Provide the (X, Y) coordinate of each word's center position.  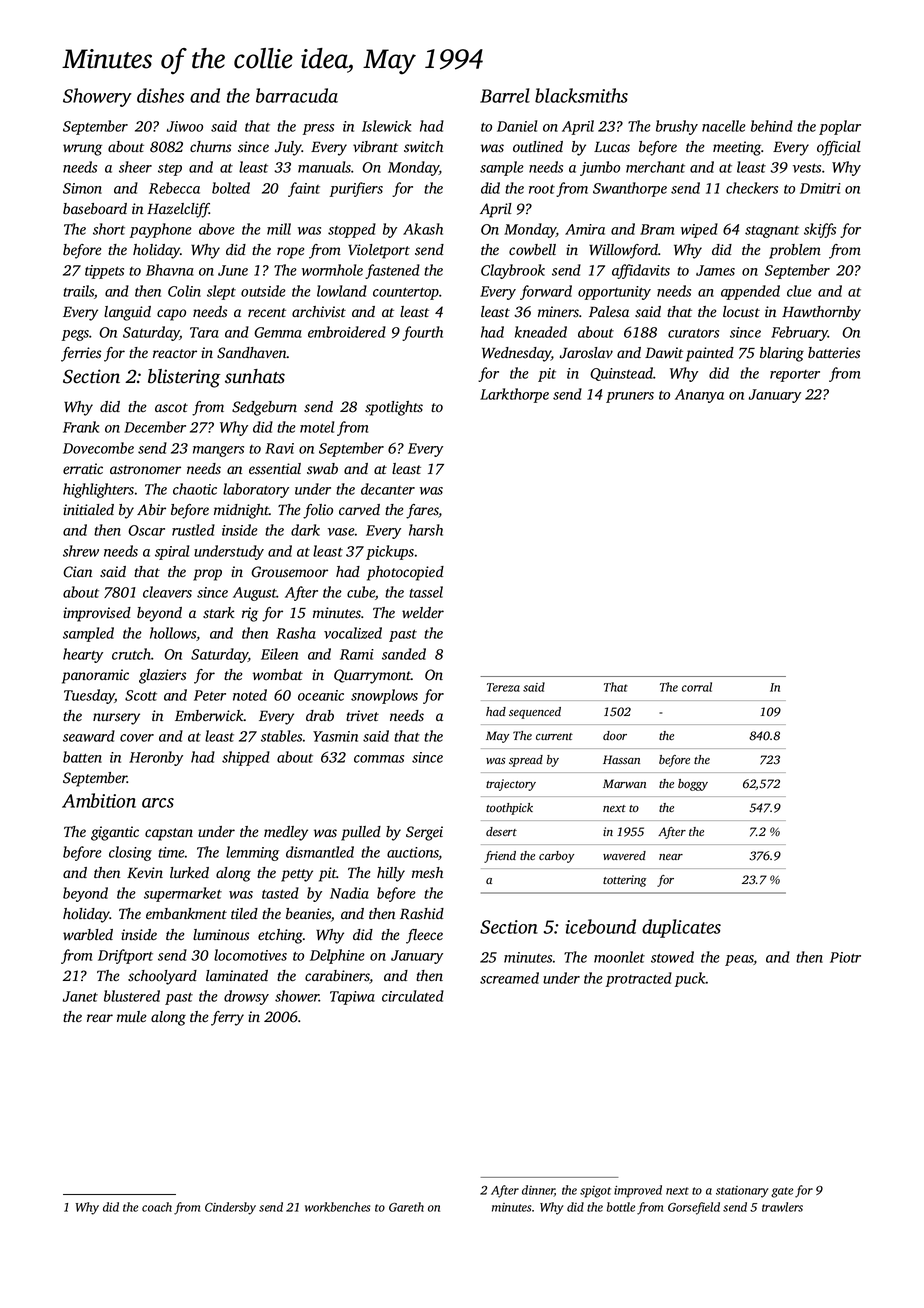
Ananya (699, 396)
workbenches (337, 1207)
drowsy (246, 997)
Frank (81, 427)
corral (697, 687)
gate (782, 1192)
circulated (413, 996)
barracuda (297, 95)
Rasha (296, 633)
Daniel (517, 126)
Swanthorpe (630, 189)
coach (157, 1207)
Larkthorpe (514, 395)
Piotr (845, 957)
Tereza (503, 687)
